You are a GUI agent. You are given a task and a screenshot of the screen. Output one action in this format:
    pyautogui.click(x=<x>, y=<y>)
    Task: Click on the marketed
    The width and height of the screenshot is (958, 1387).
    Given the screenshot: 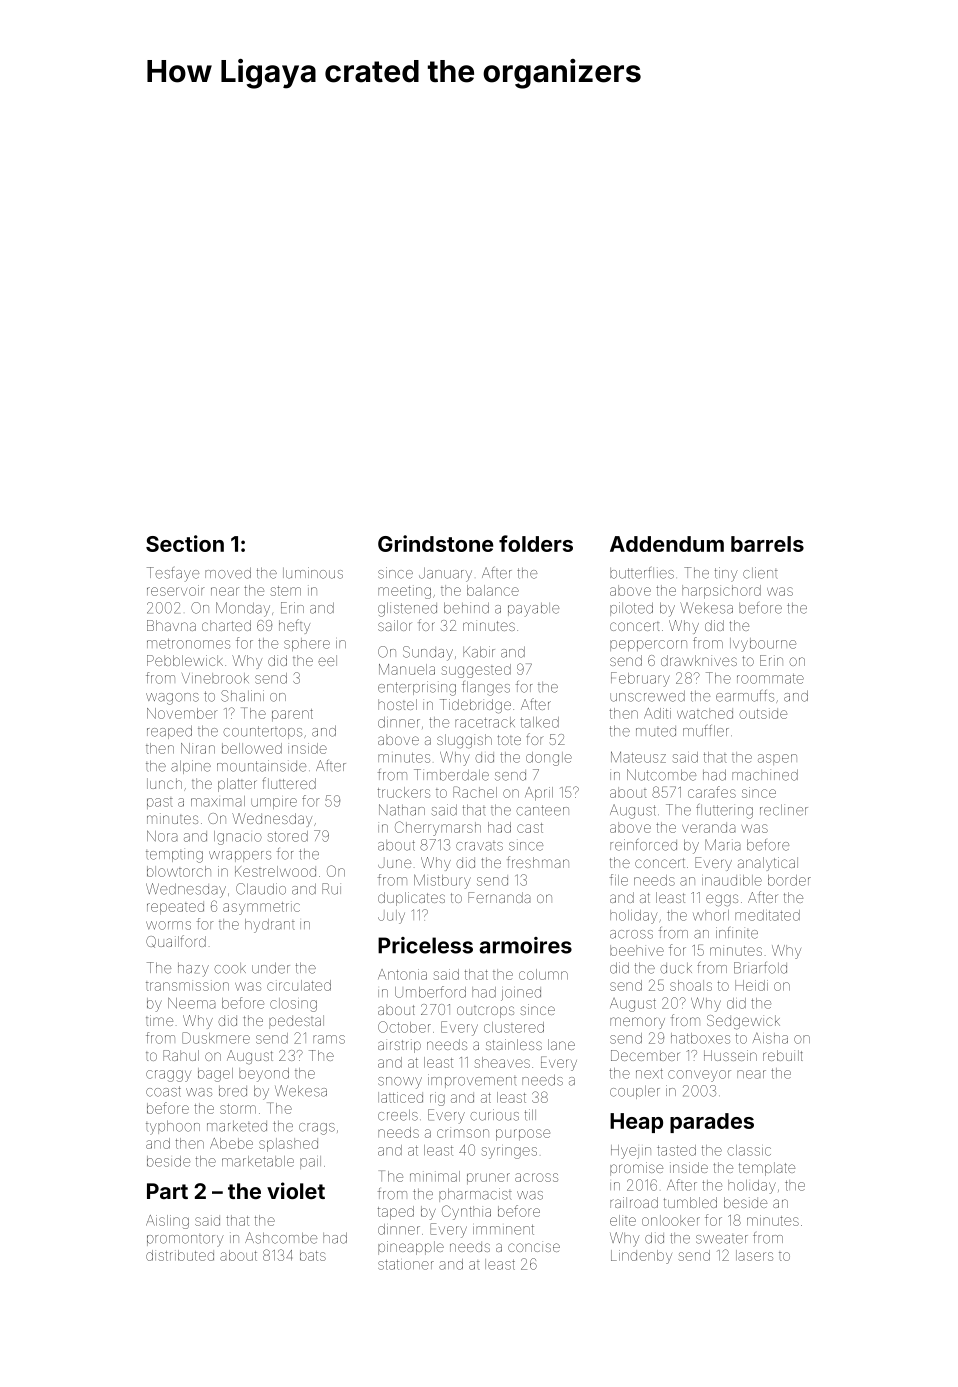 What is the action you would take?
    pyautogui.click(x=237, y=1126)
